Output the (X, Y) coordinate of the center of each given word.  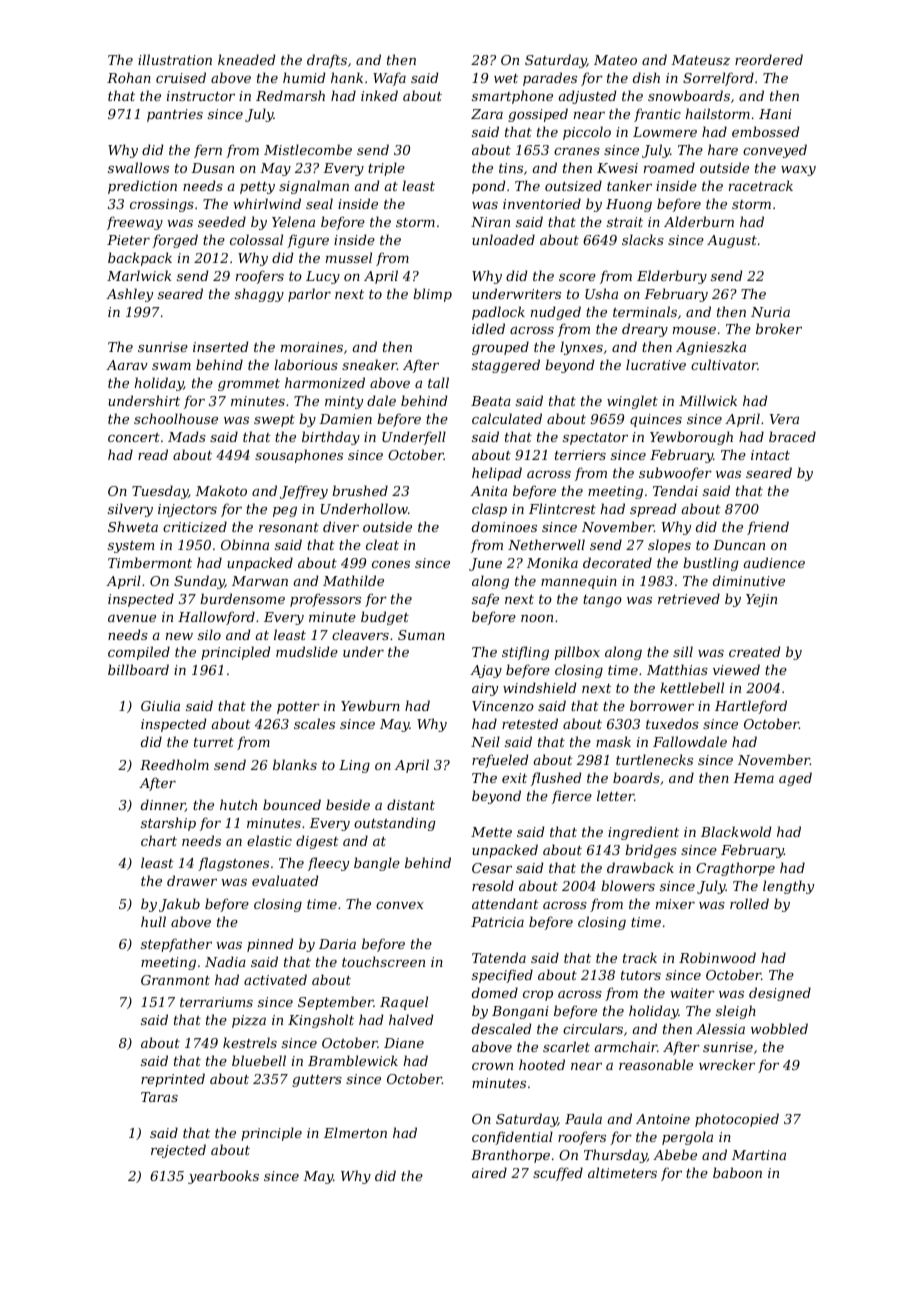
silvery (130, 510)
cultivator (724, 364)
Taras (159, 1097)
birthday (331, 438)
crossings (162, 205)
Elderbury (672, 277)
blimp (432, 295)
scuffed (558, 1174)
